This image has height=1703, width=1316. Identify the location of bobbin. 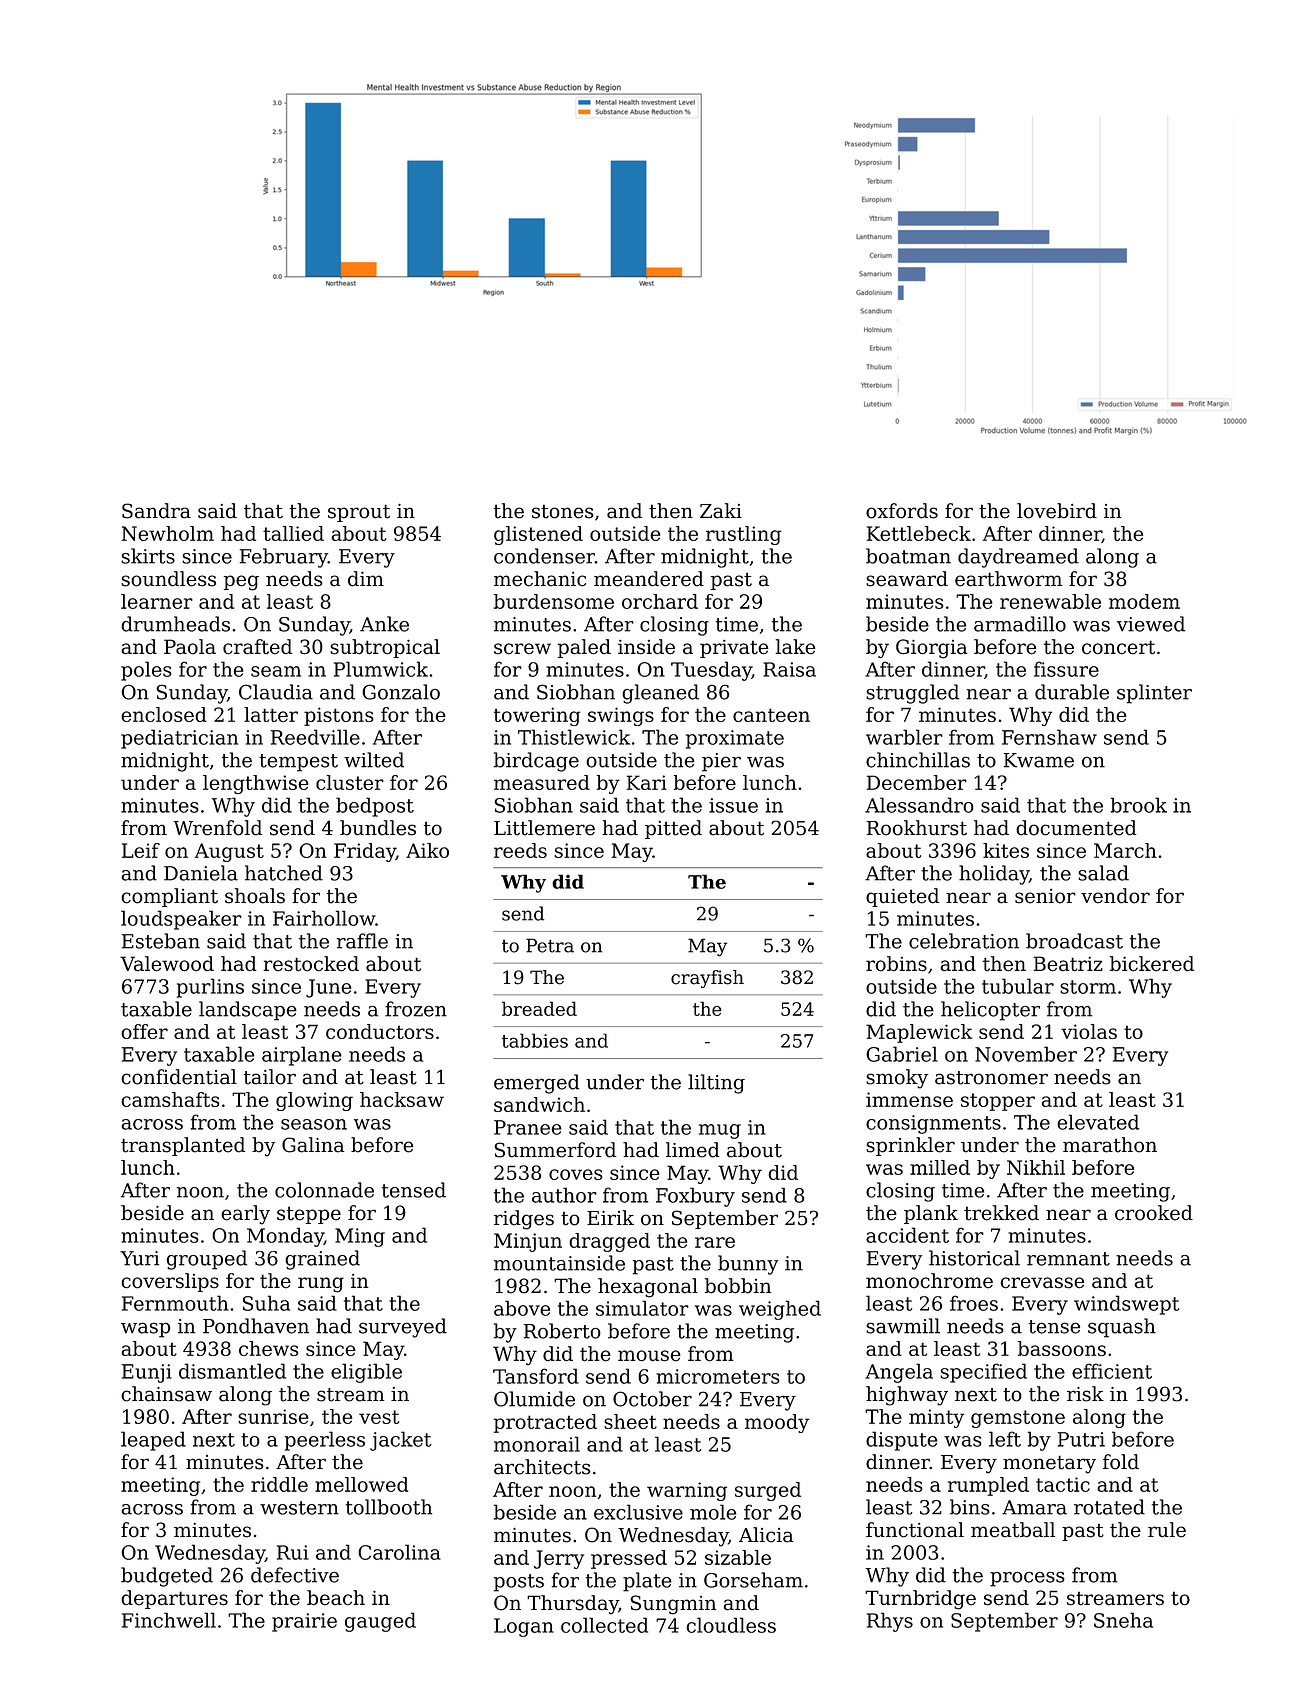
(738, 1286).
